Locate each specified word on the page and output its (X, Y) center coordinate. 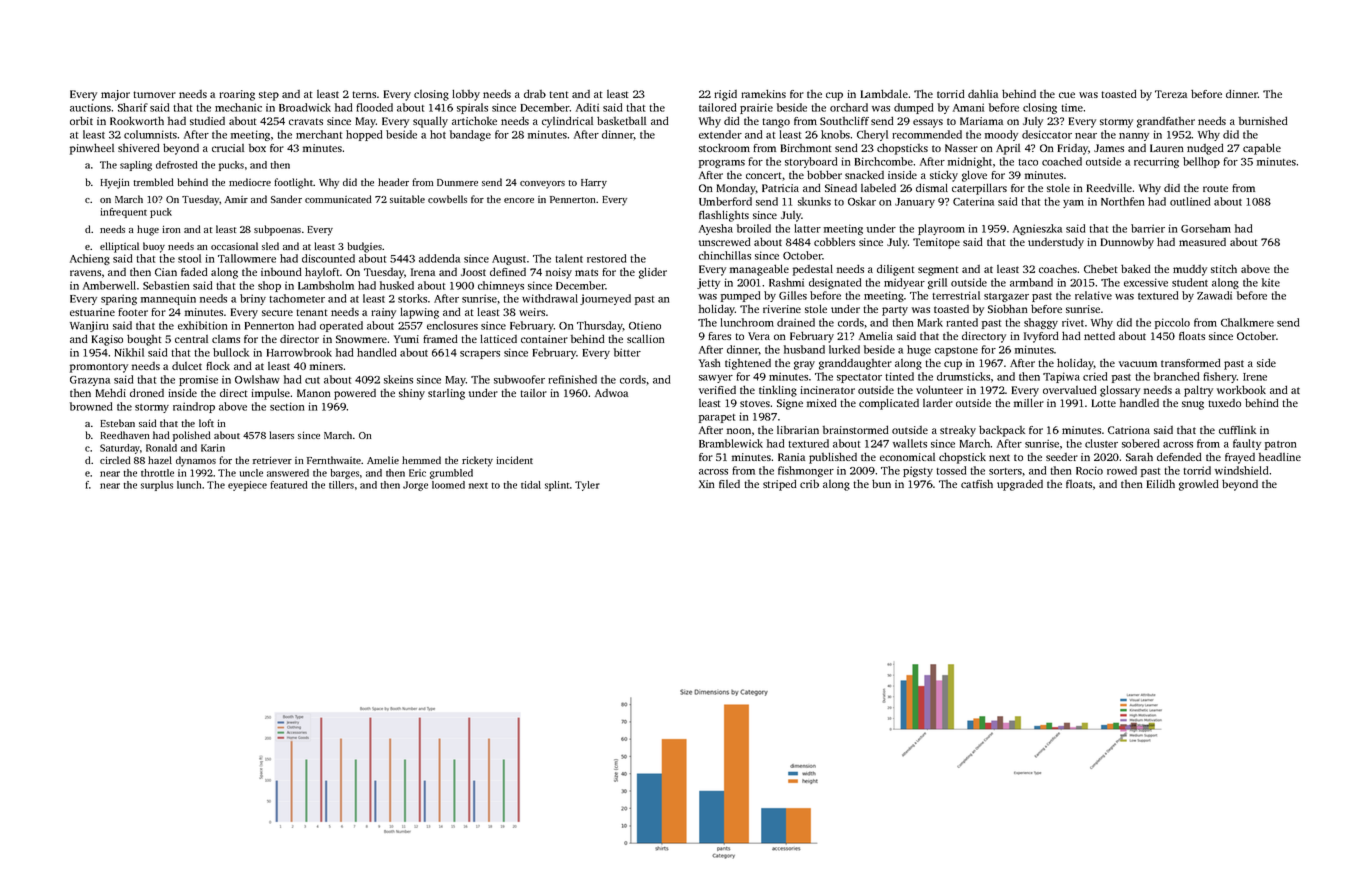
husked (397, 285)
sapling (136, 166)
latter (808, 228)
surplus (157, 486)
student (1190, 282)
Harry (594, 184)
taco (1028, 162)
